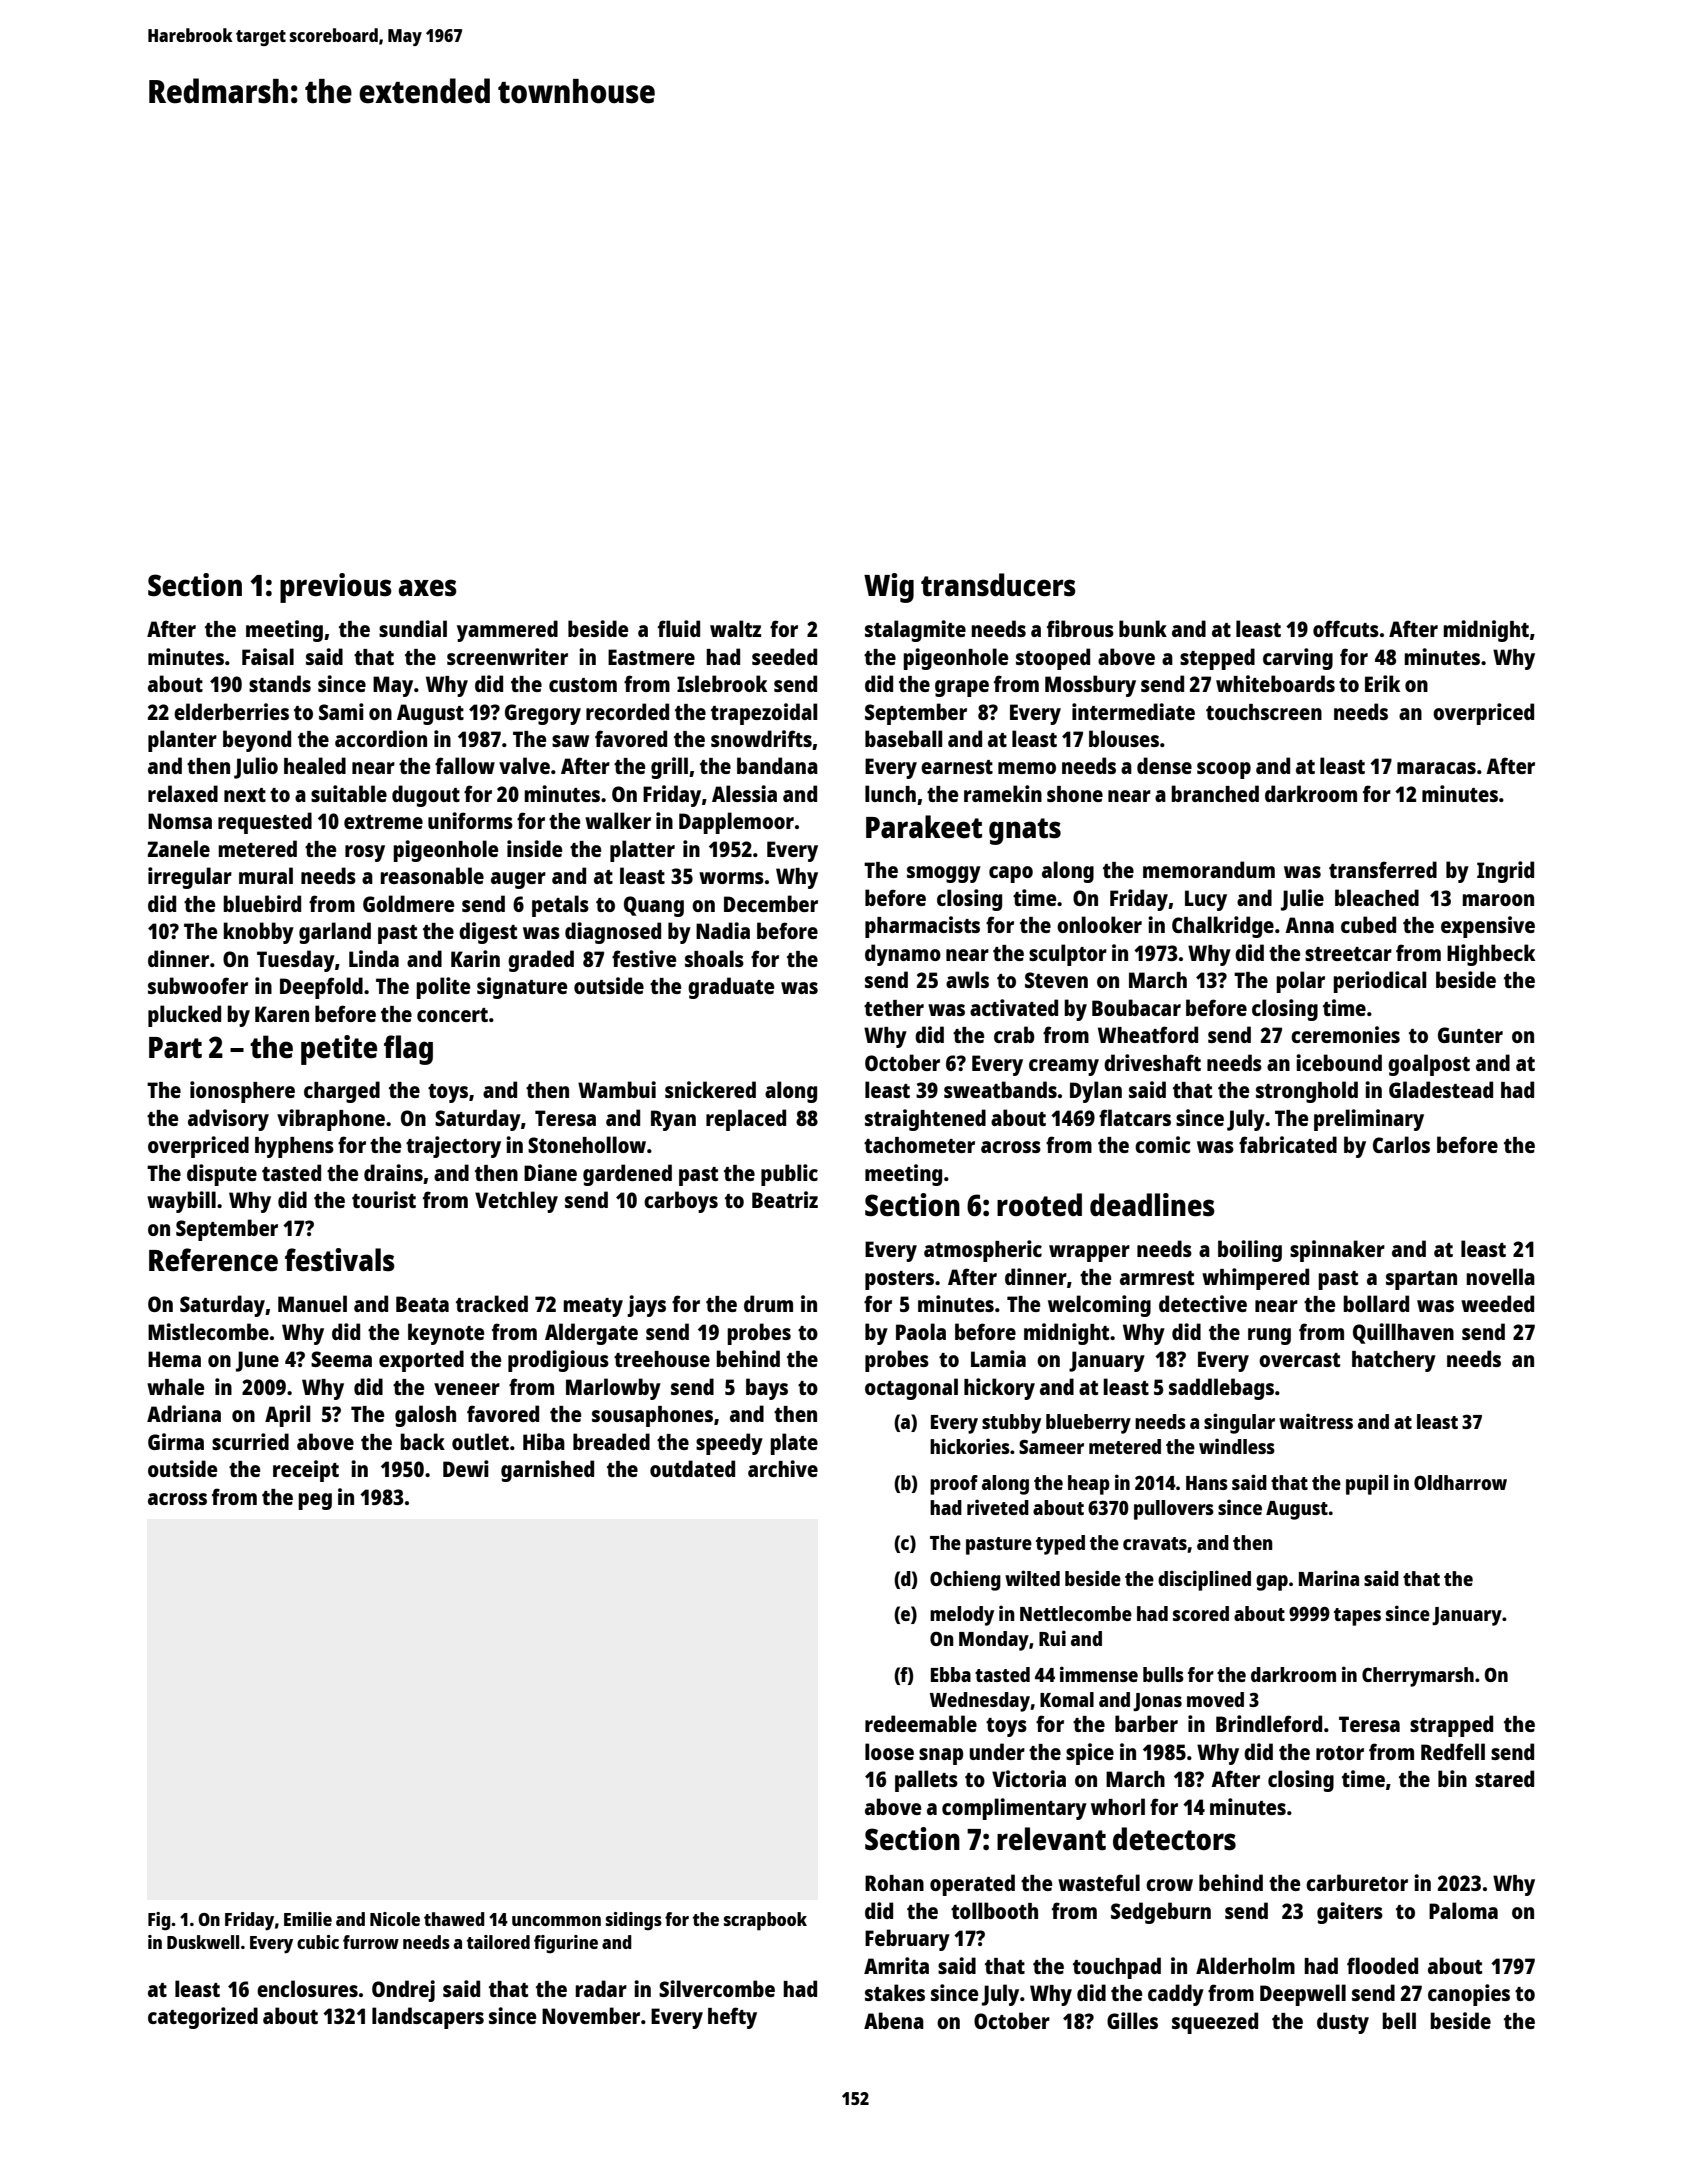 This image has width=1683, height=2178. What do you see at coordinates (732, 2018) in the image?
I see `hefty` at bounding box center [732, 2018].
